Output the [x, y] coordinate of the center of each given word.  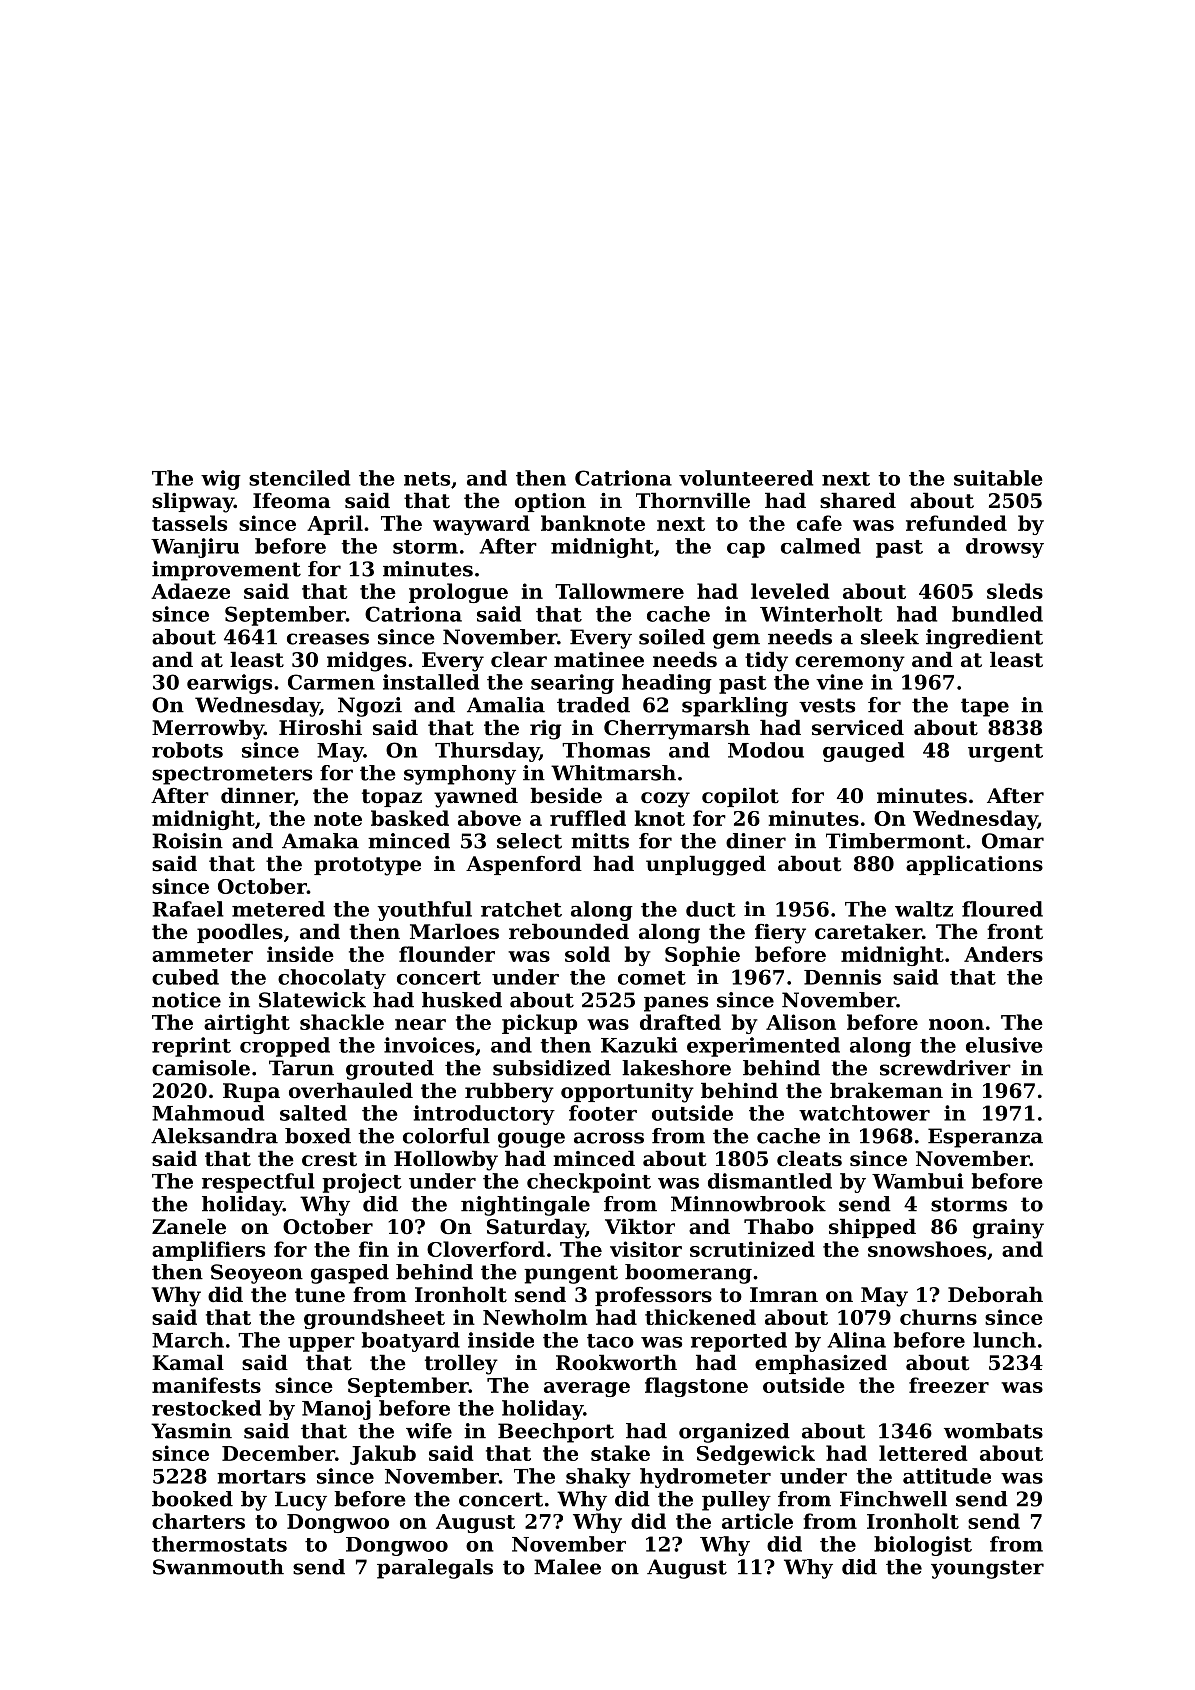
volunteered [746, 478]
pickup [539, 1024]
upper [321, 1344]
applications [974, 865]
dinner [257, 795]
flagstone [696, 1387]
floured [1002, 909]
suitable [998, 478]
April [335, 525]
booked [192, 1499]
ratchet [521, 909]
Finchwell [893, 1499]
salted [313, 1113]
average [587, 1389]
